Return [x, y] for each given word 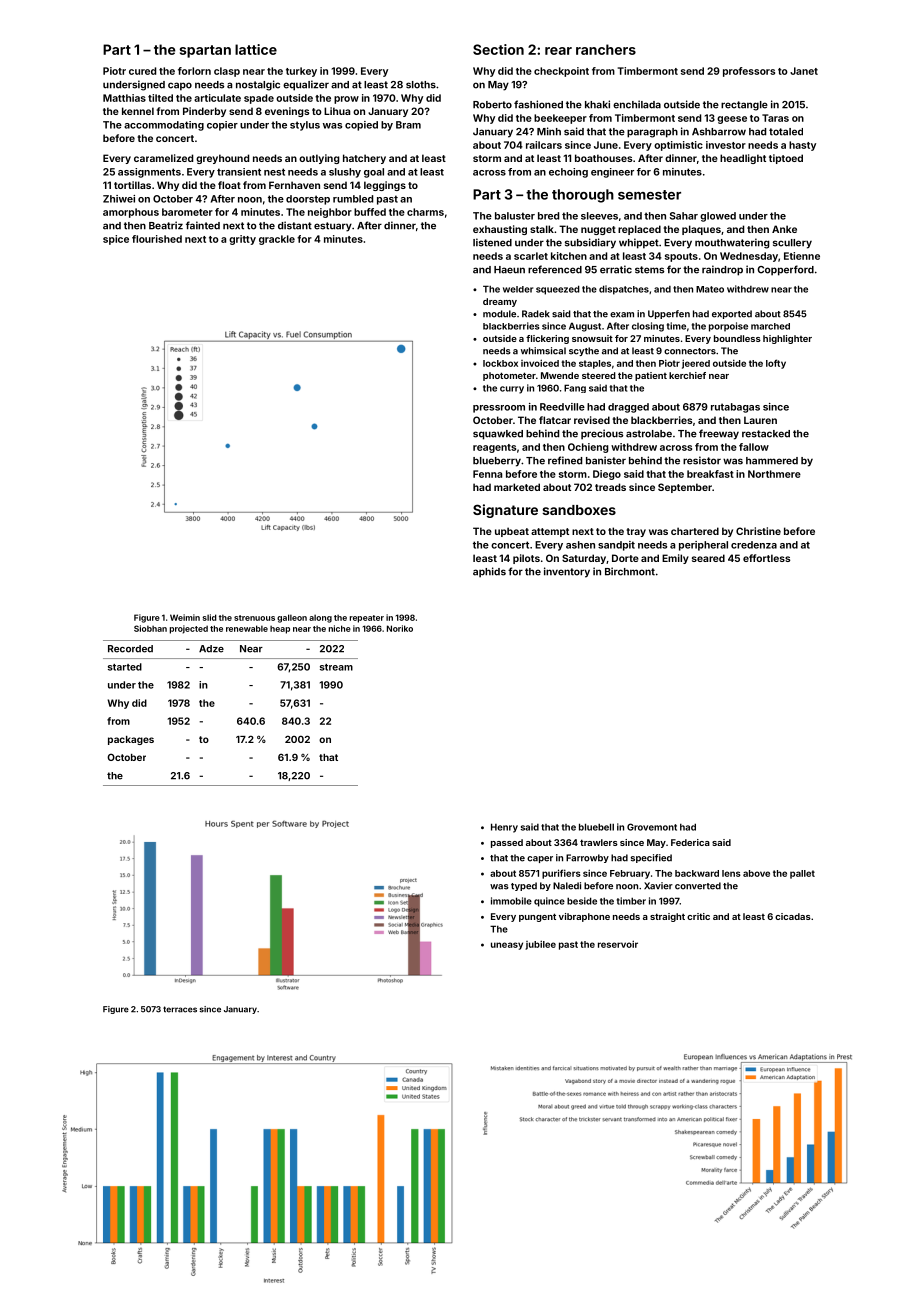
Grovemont [652, 827]
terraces [180, 1009]
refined [565, 460]
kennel [138, 111]
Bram [408, 125]
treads [610, 487]
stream [336, 667]
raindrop [722, 270]
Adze [211, 649]
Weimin [185, 617]
